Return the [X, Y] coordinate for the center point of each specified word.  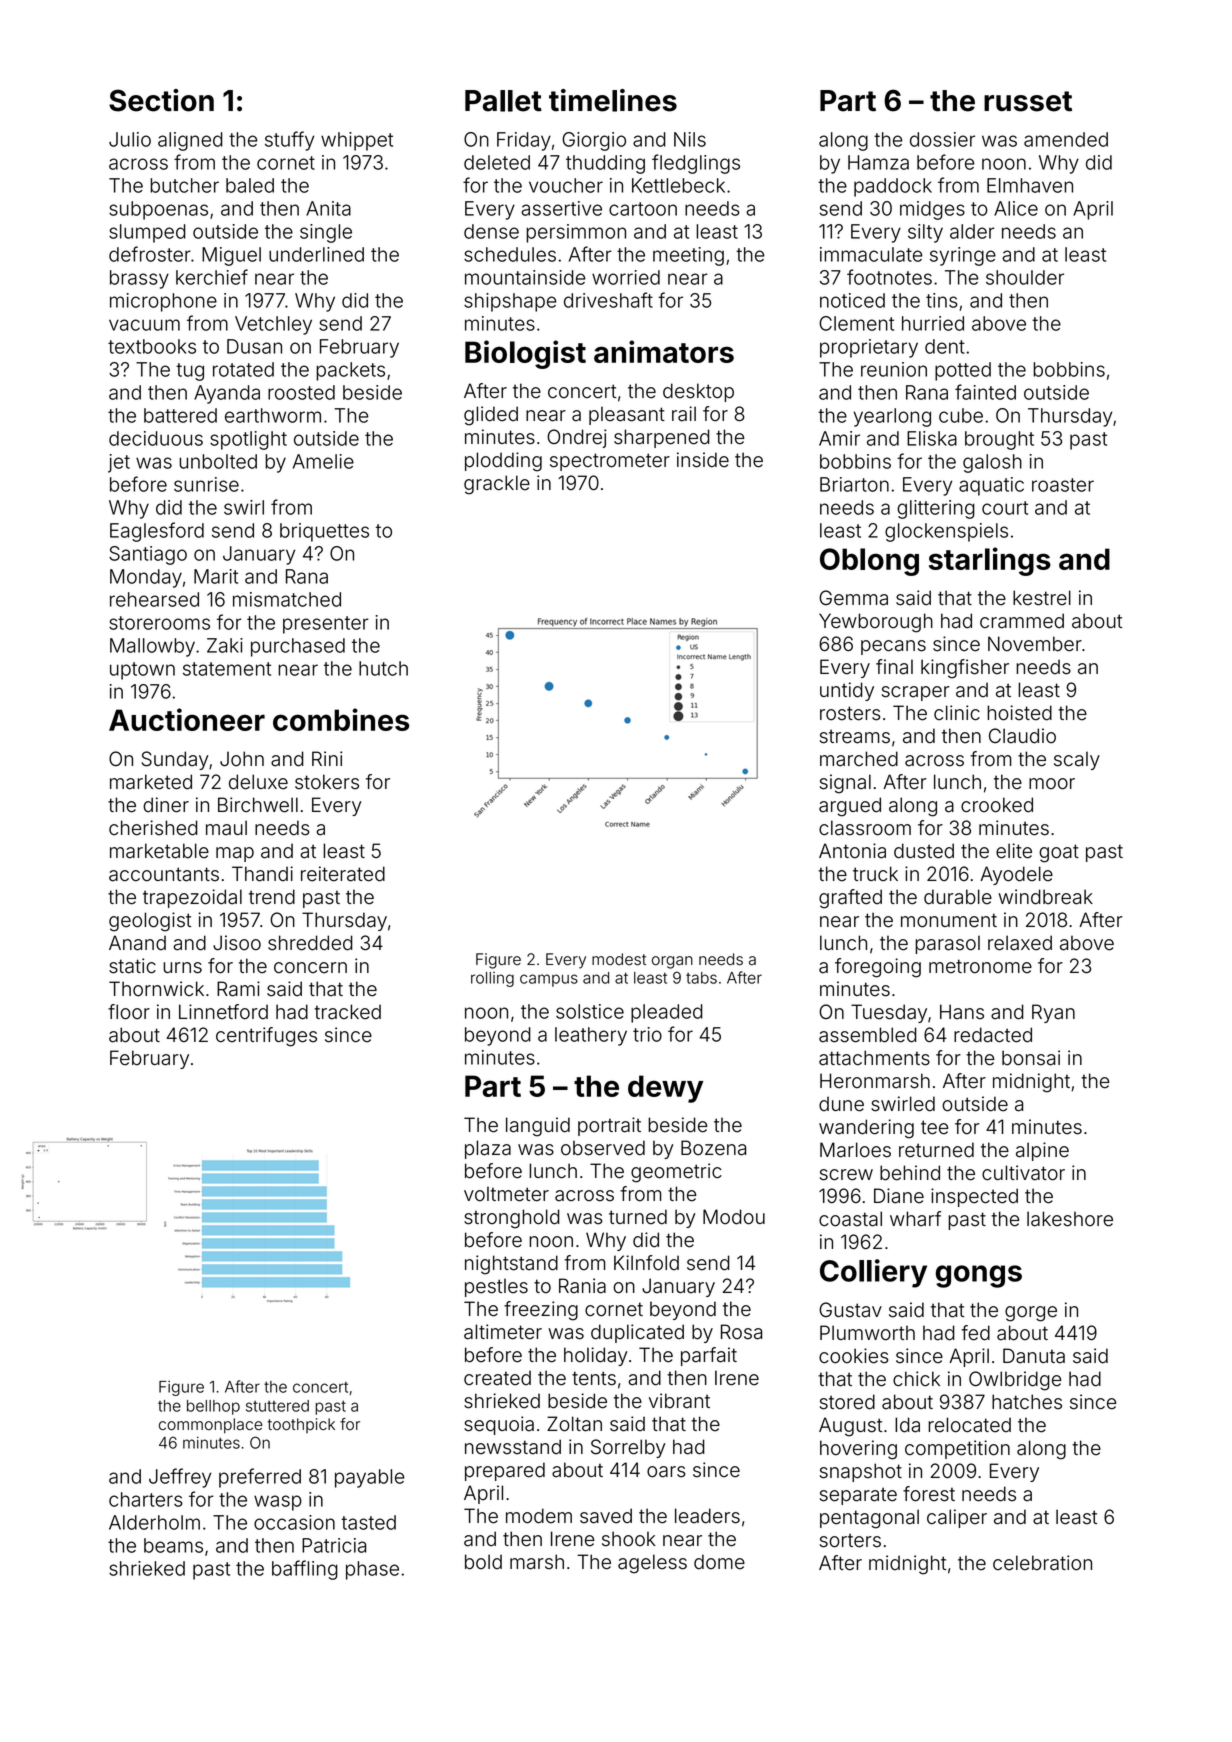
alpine [1042, 1151]
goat [1059, 853]
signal [845, 784]
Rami [238, 989]
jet [119, 463]
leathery [591, 1036]
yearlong [892, 417]
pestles [496, 1287]
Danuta [1034, 1356]
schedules [510, 254]
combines [341, 719]
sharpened [662, 438]
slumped [147, 233]
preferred [260, 1478]
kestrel [1042, 598]
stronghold [512, 1219]
